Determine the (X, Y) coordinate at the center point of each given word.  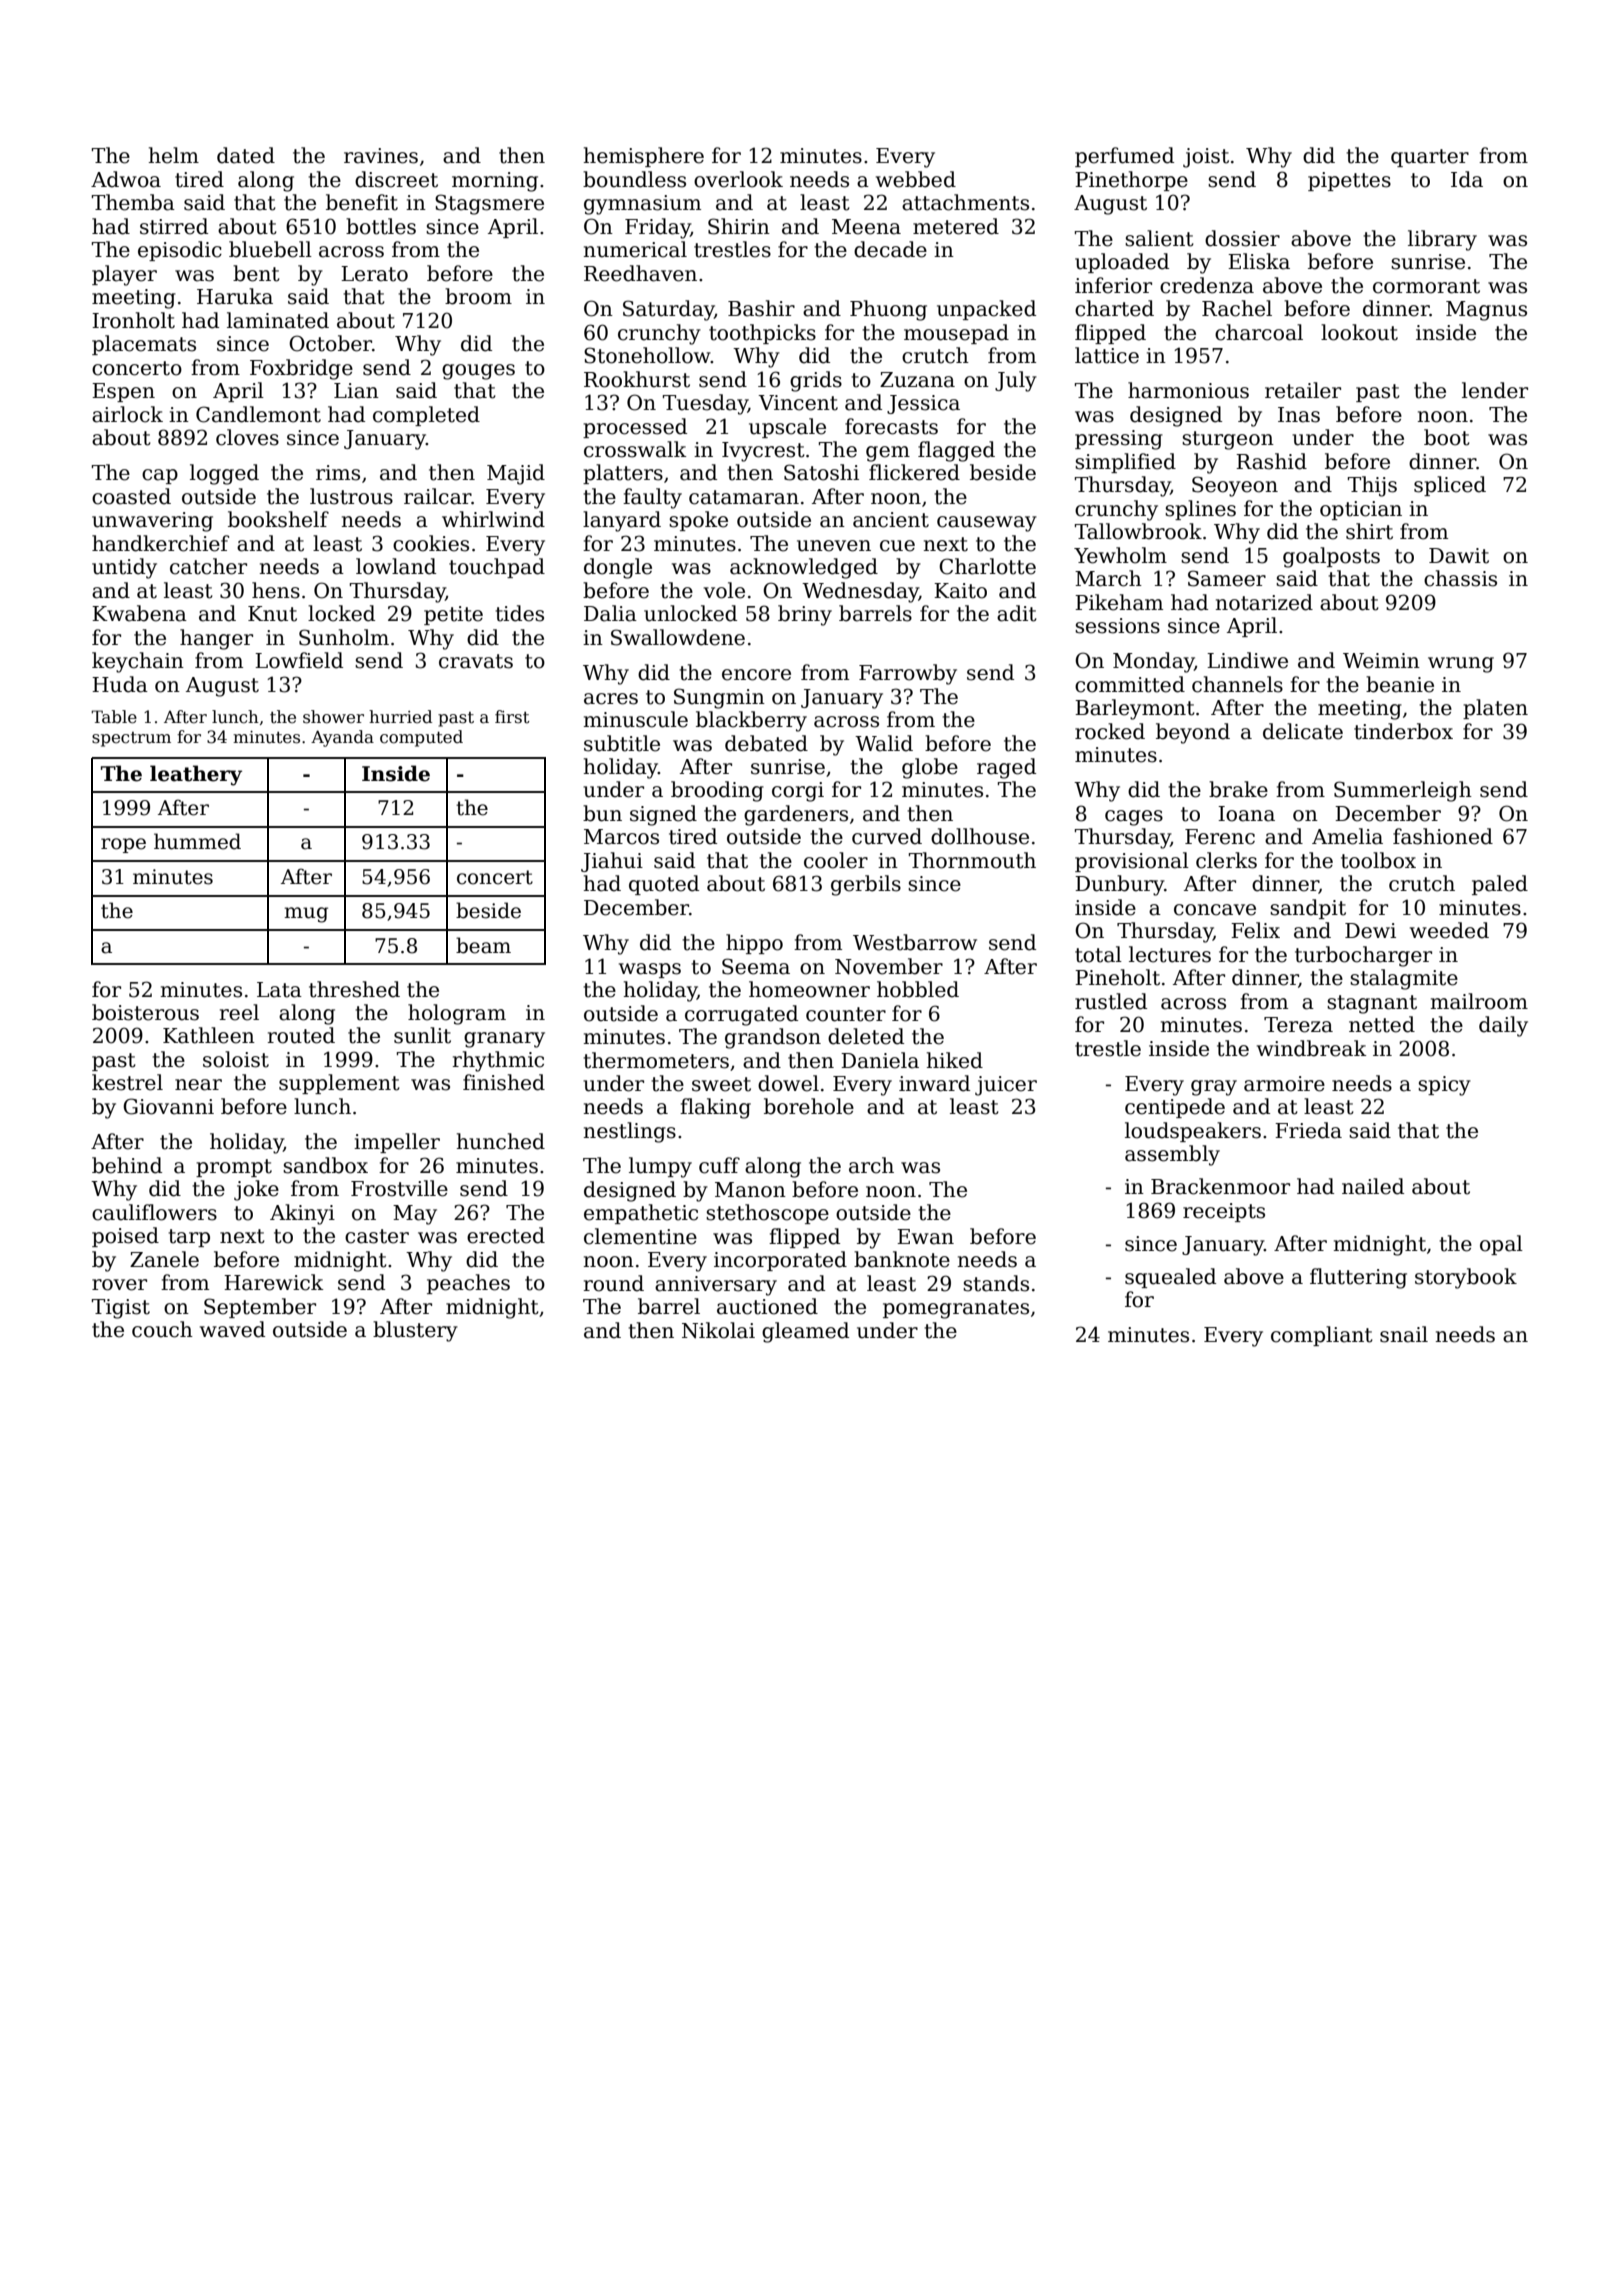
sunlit (422, 1035)
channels (1237, 684)
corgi (798, 792)
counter (846, 1014)
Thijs (1372, 486)
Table (114, 717)
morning (495, 182)
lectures (1170, 954)
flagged (956, 451)
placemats (144, 345)
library (1442, 240)
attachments (965, 202)
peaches (468, 1284)
